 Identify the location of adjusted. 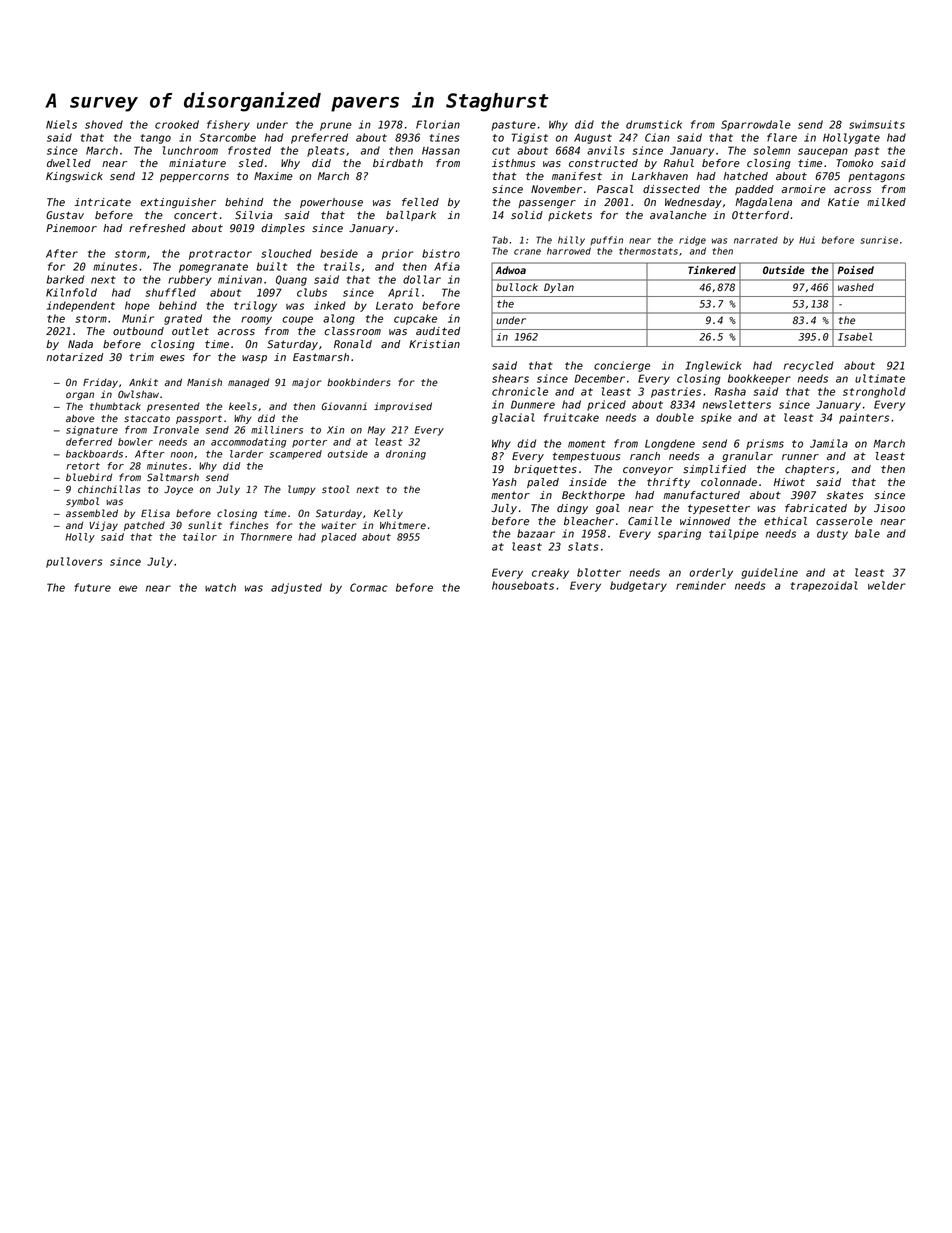
(296, 588).
